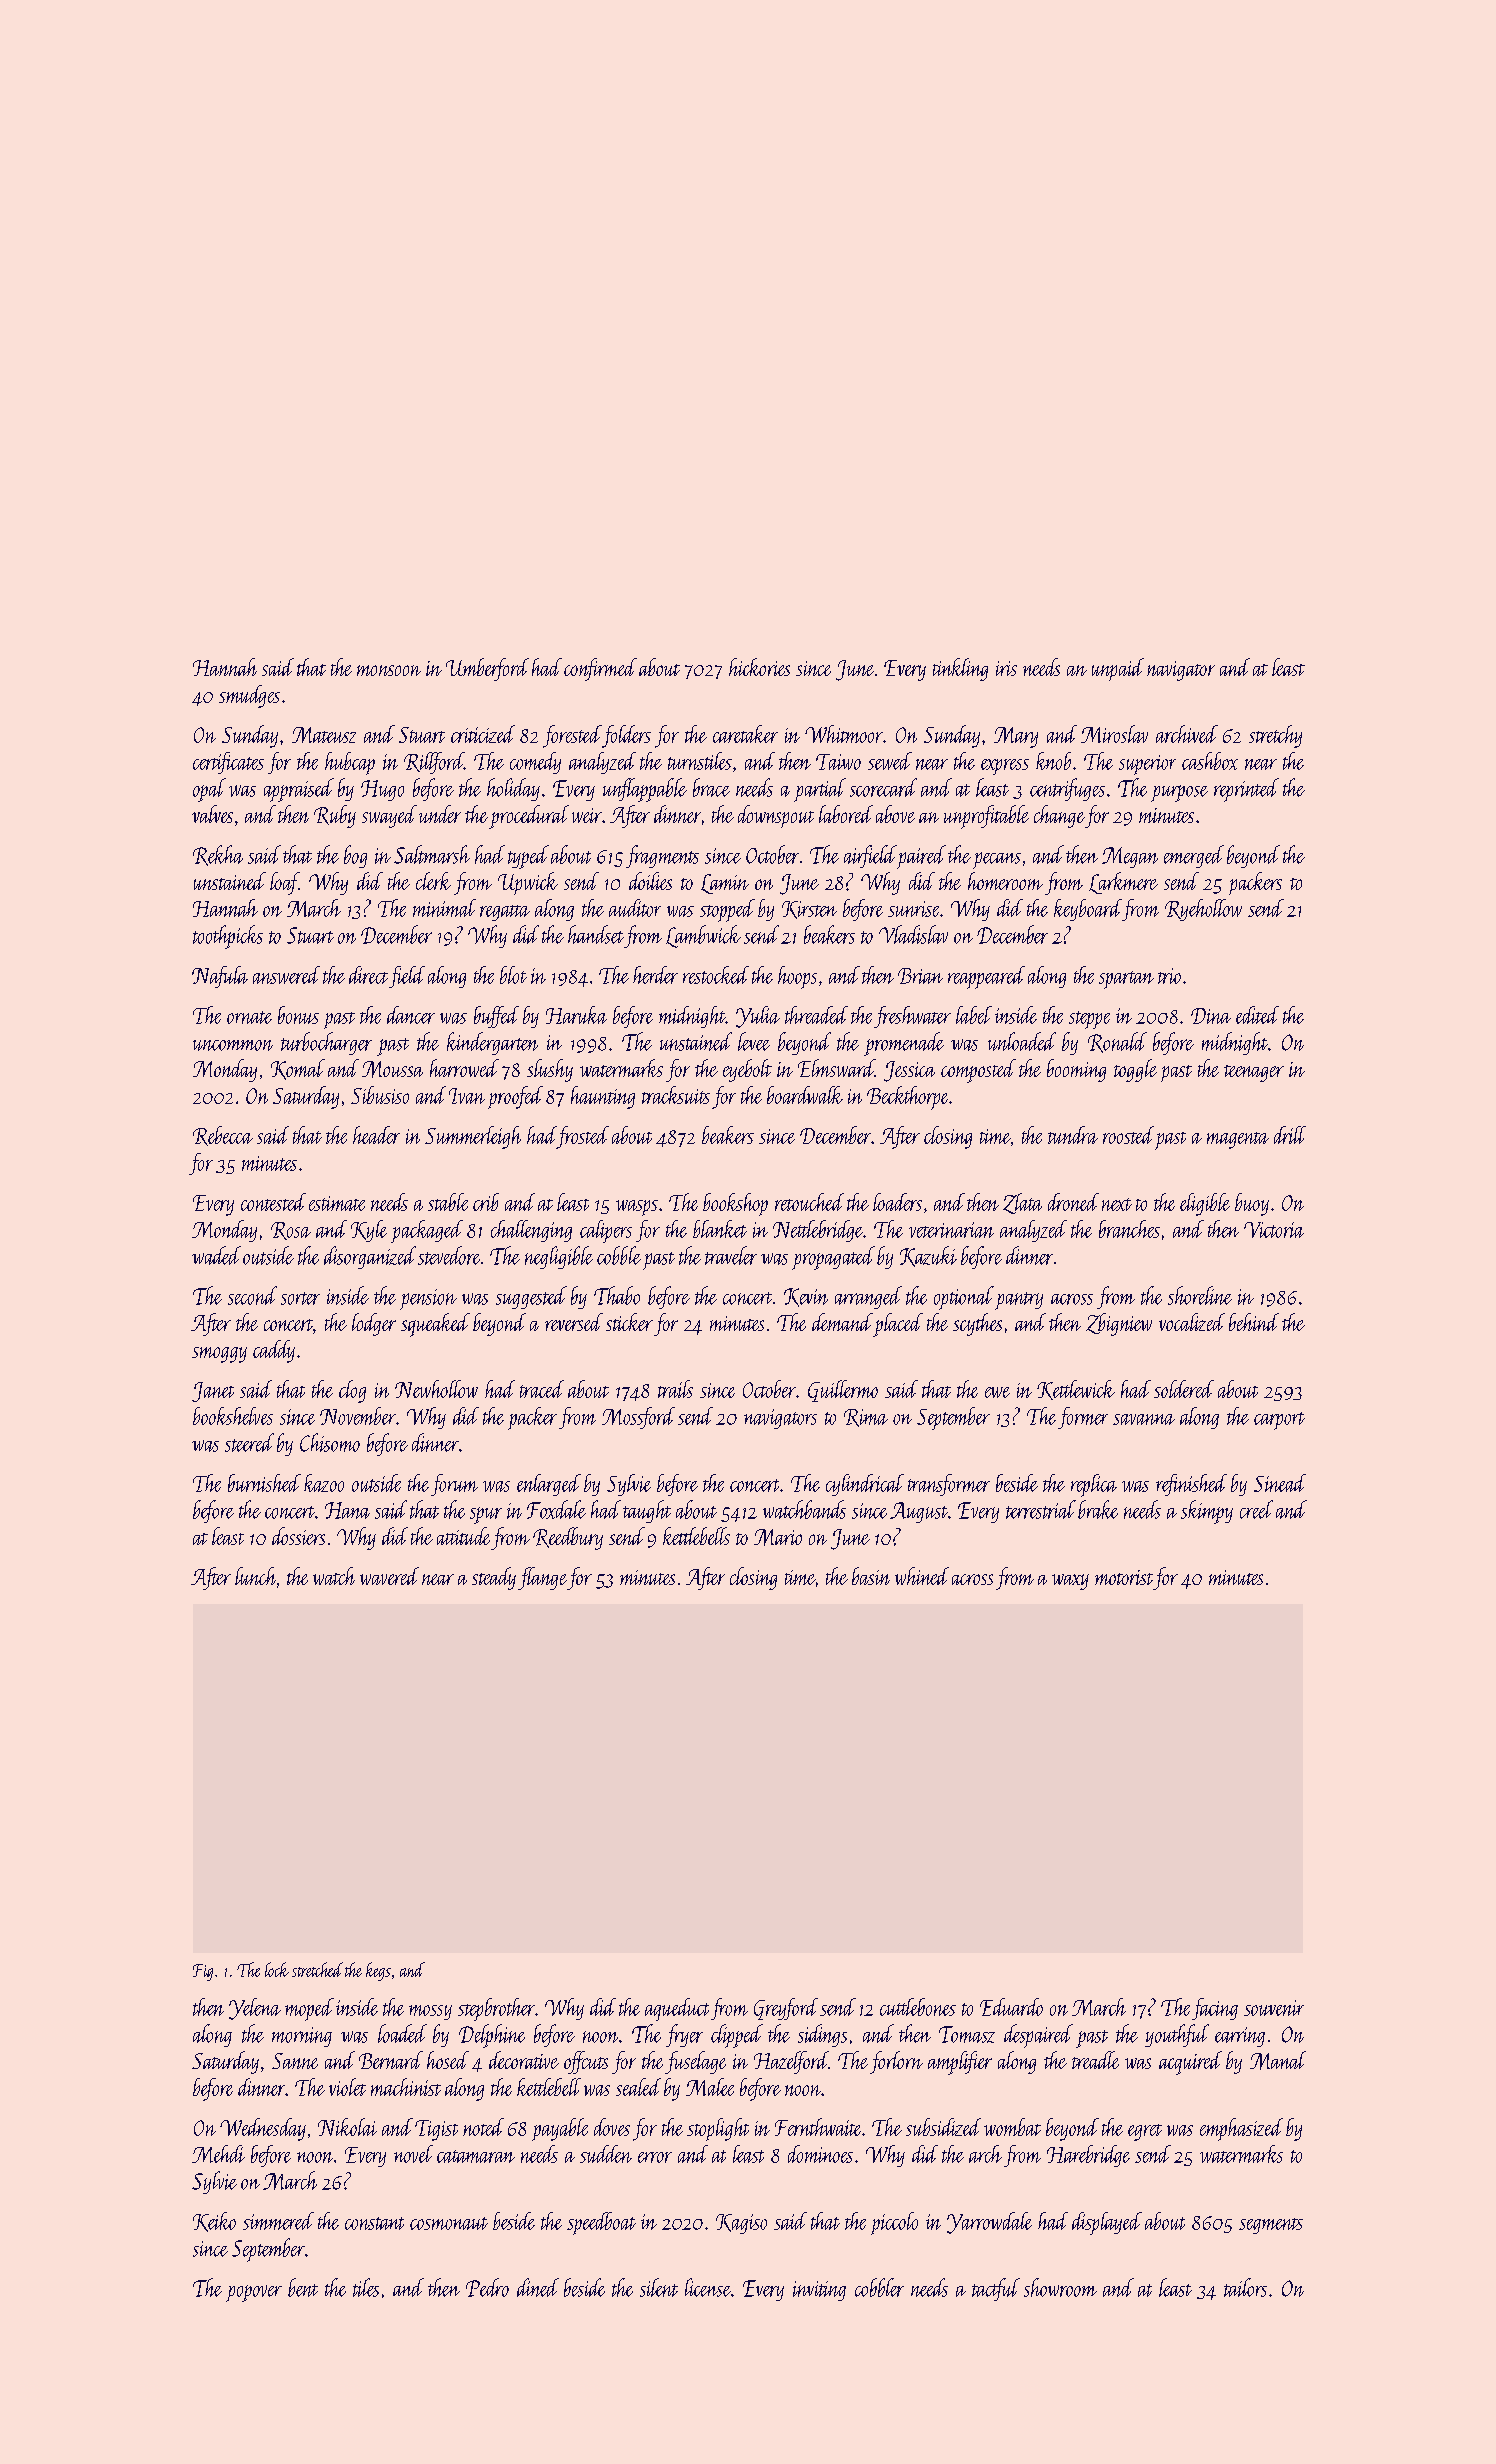 Image resolution: width=1496 pixels, height=2464 pixels. Describe the element at coordinates (317, 1969) in the document. I see `stretched` at that location.
